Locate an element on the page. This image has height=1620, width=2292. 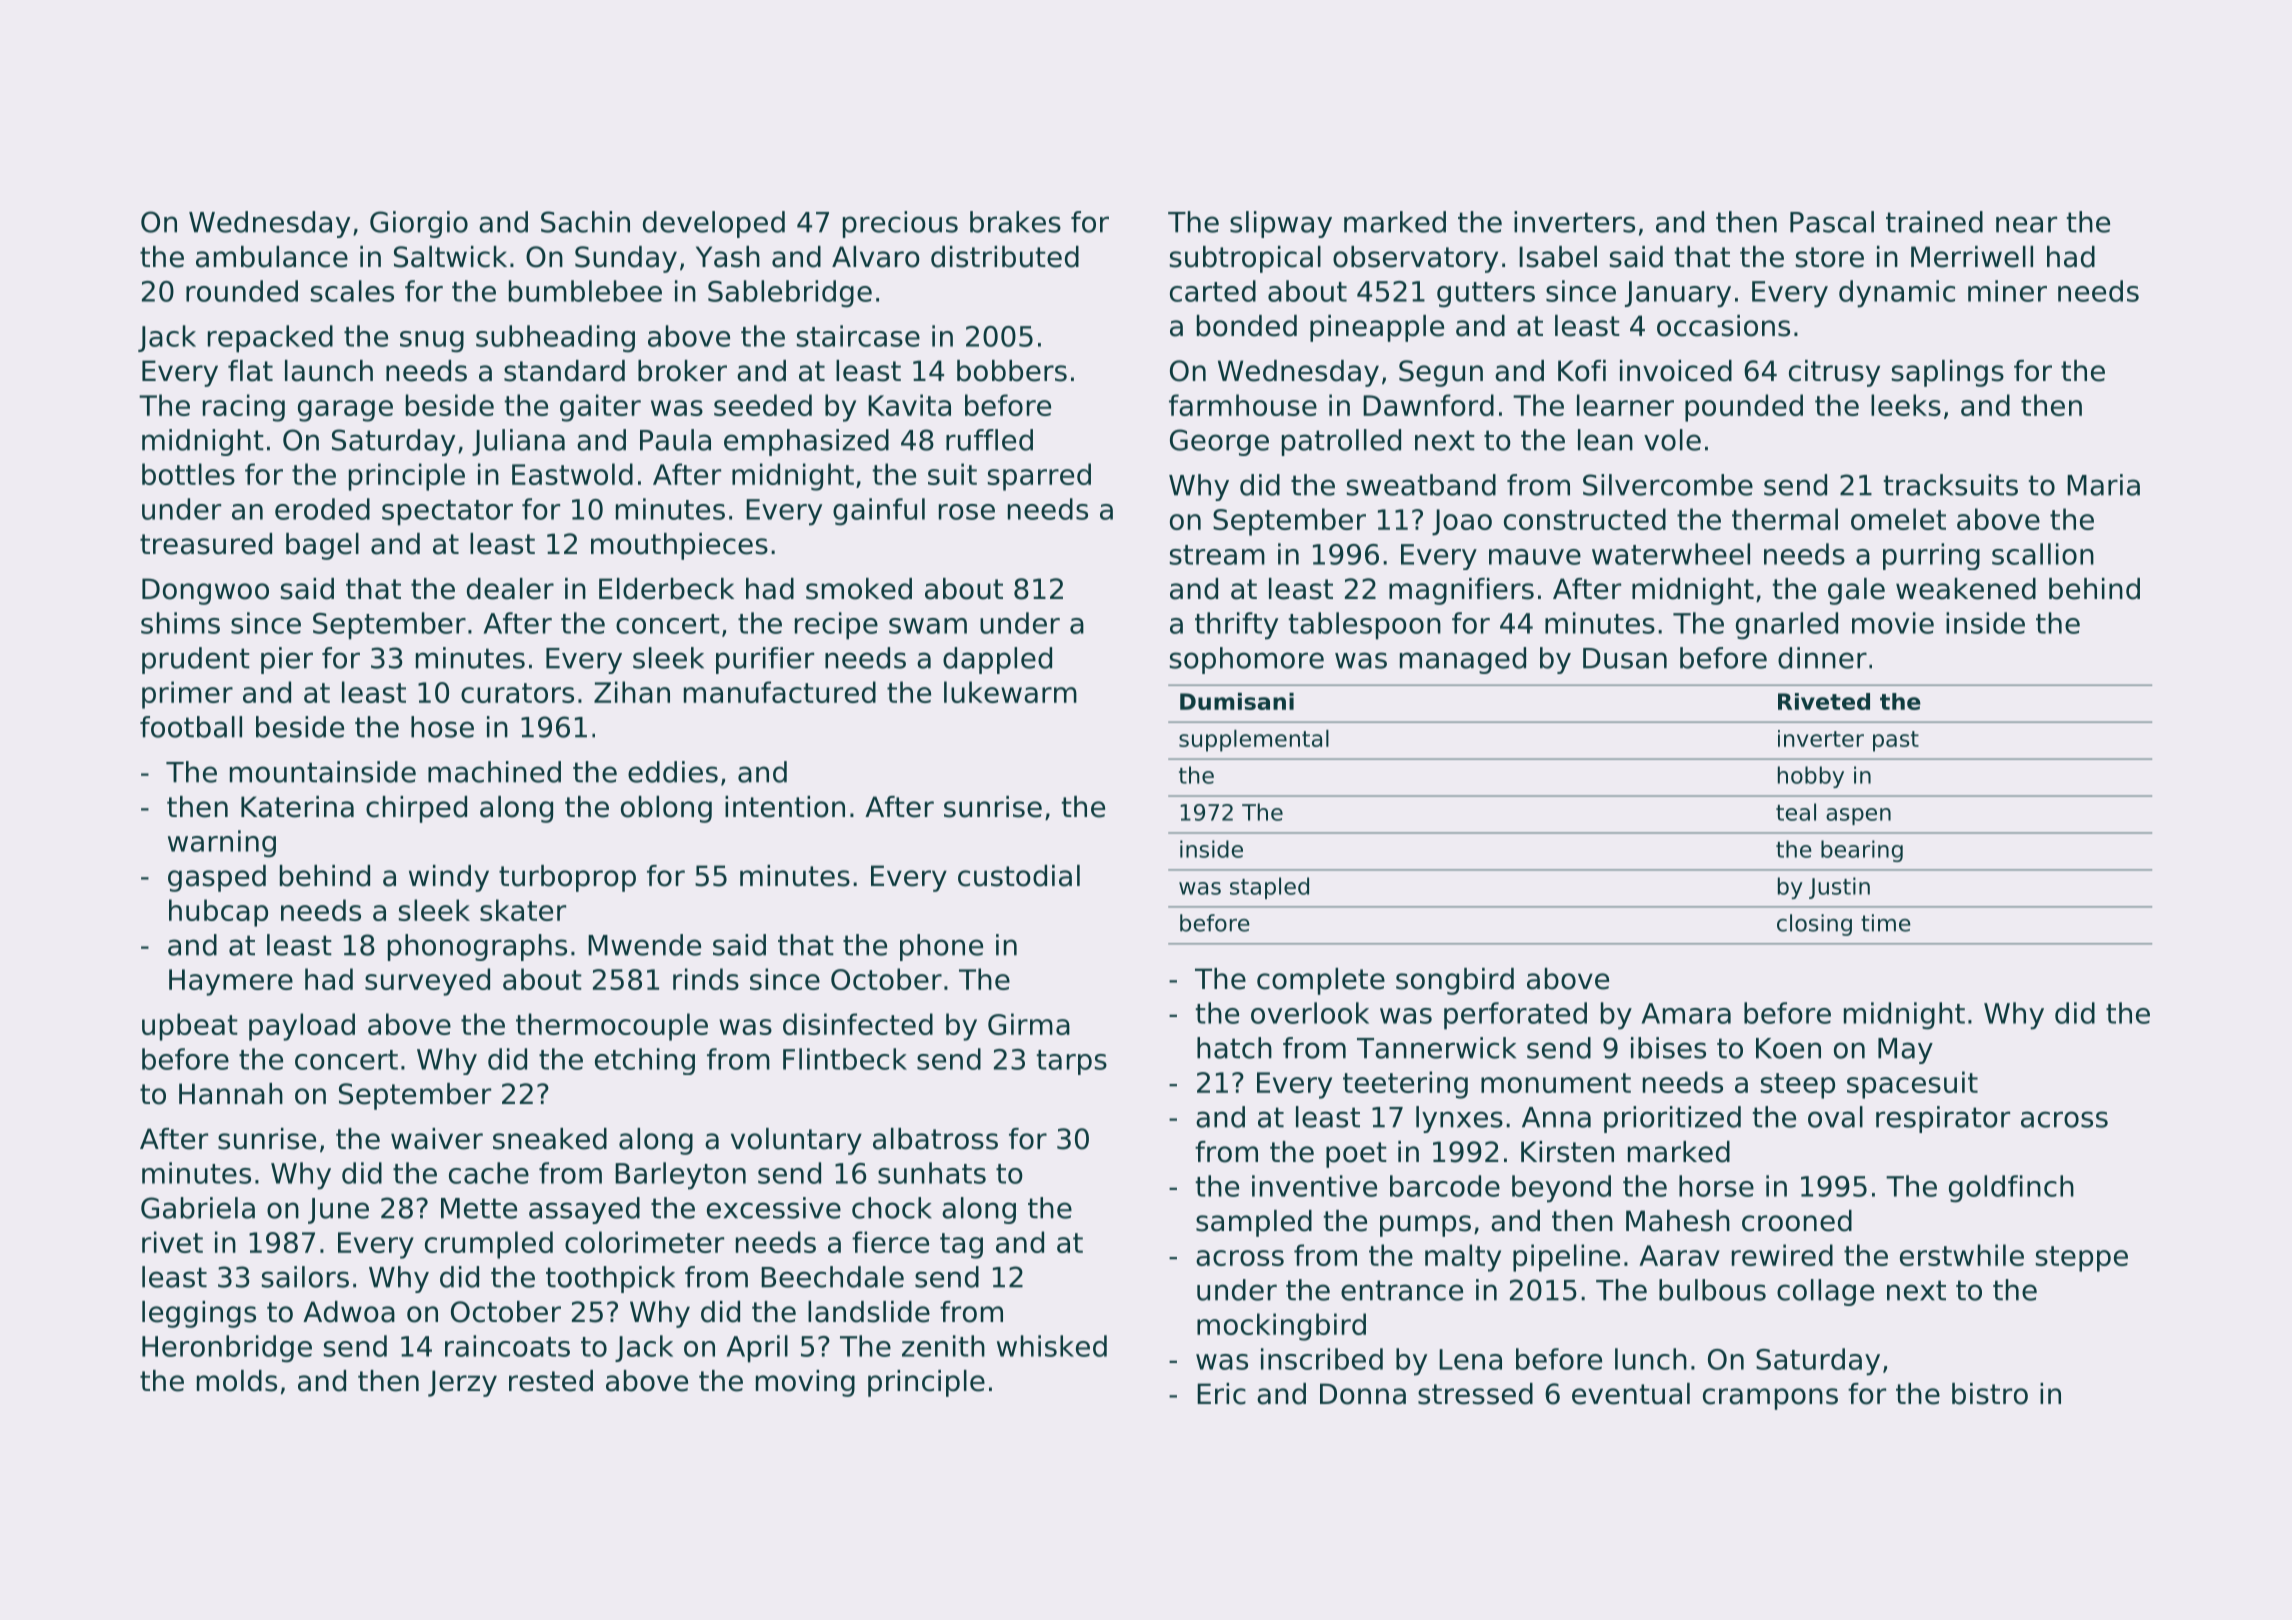
Pascal is located at coordinates (1832, 222).
